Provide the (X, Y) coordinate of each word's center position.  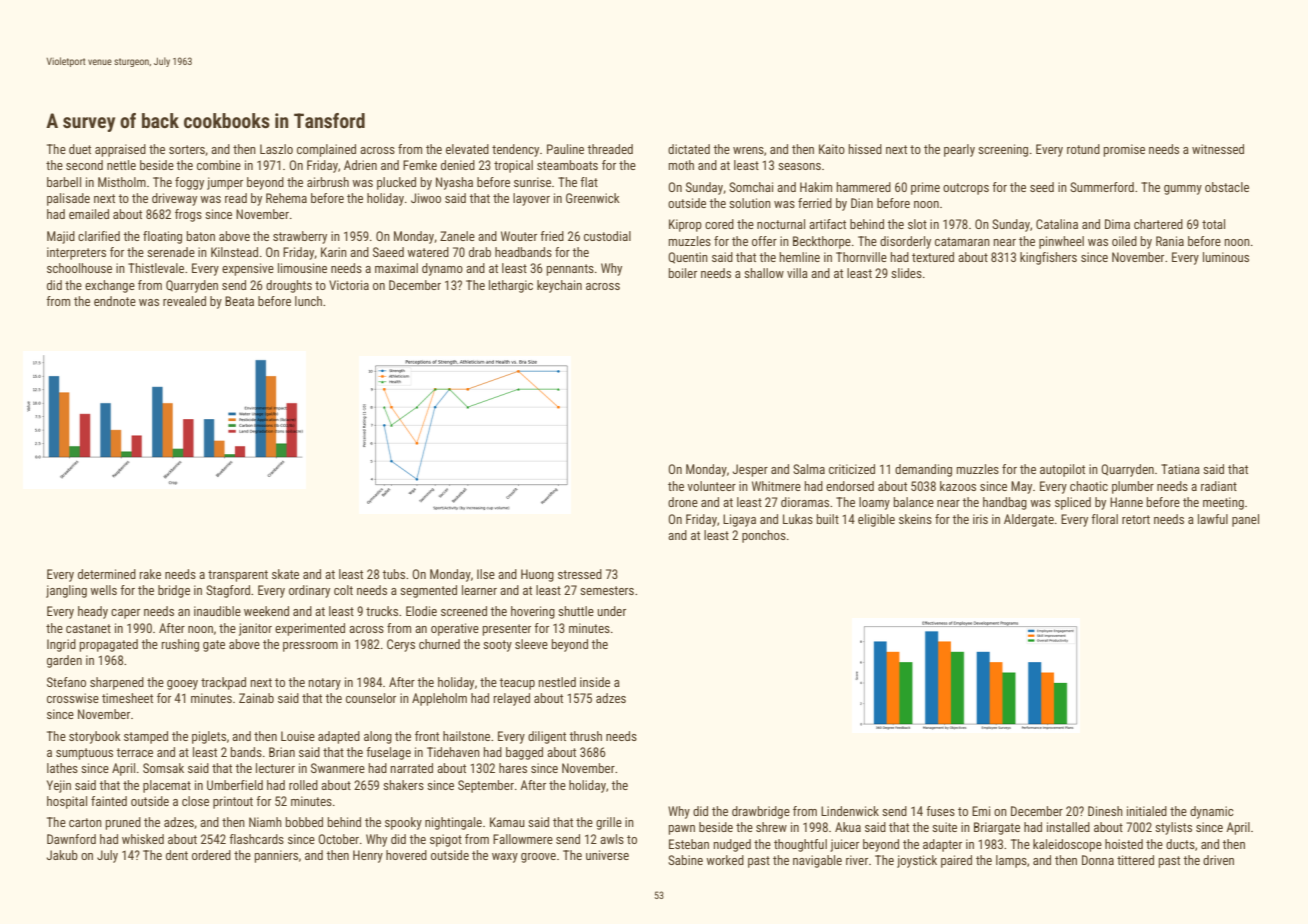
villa (797, 273)
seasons (799, 166)
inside (595, 682)
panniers (276, 856)
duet (80, 149)
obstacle (1227, 187)
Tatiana (1180, 469)
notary (325, 684)
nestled (557, 682)
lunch (308, 301)
